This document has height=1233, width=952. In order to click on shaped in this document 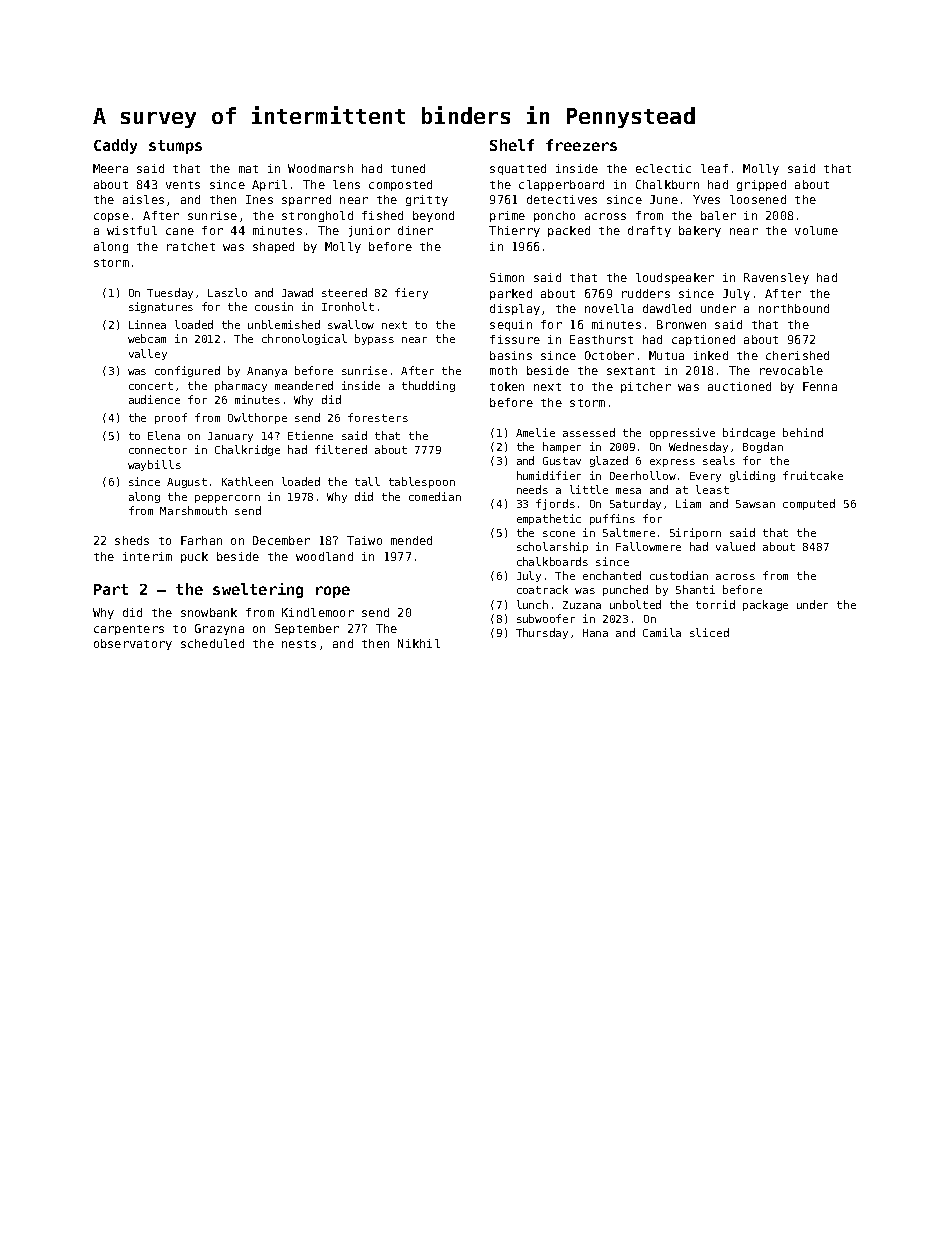, I will do `click(273, 247)`.
